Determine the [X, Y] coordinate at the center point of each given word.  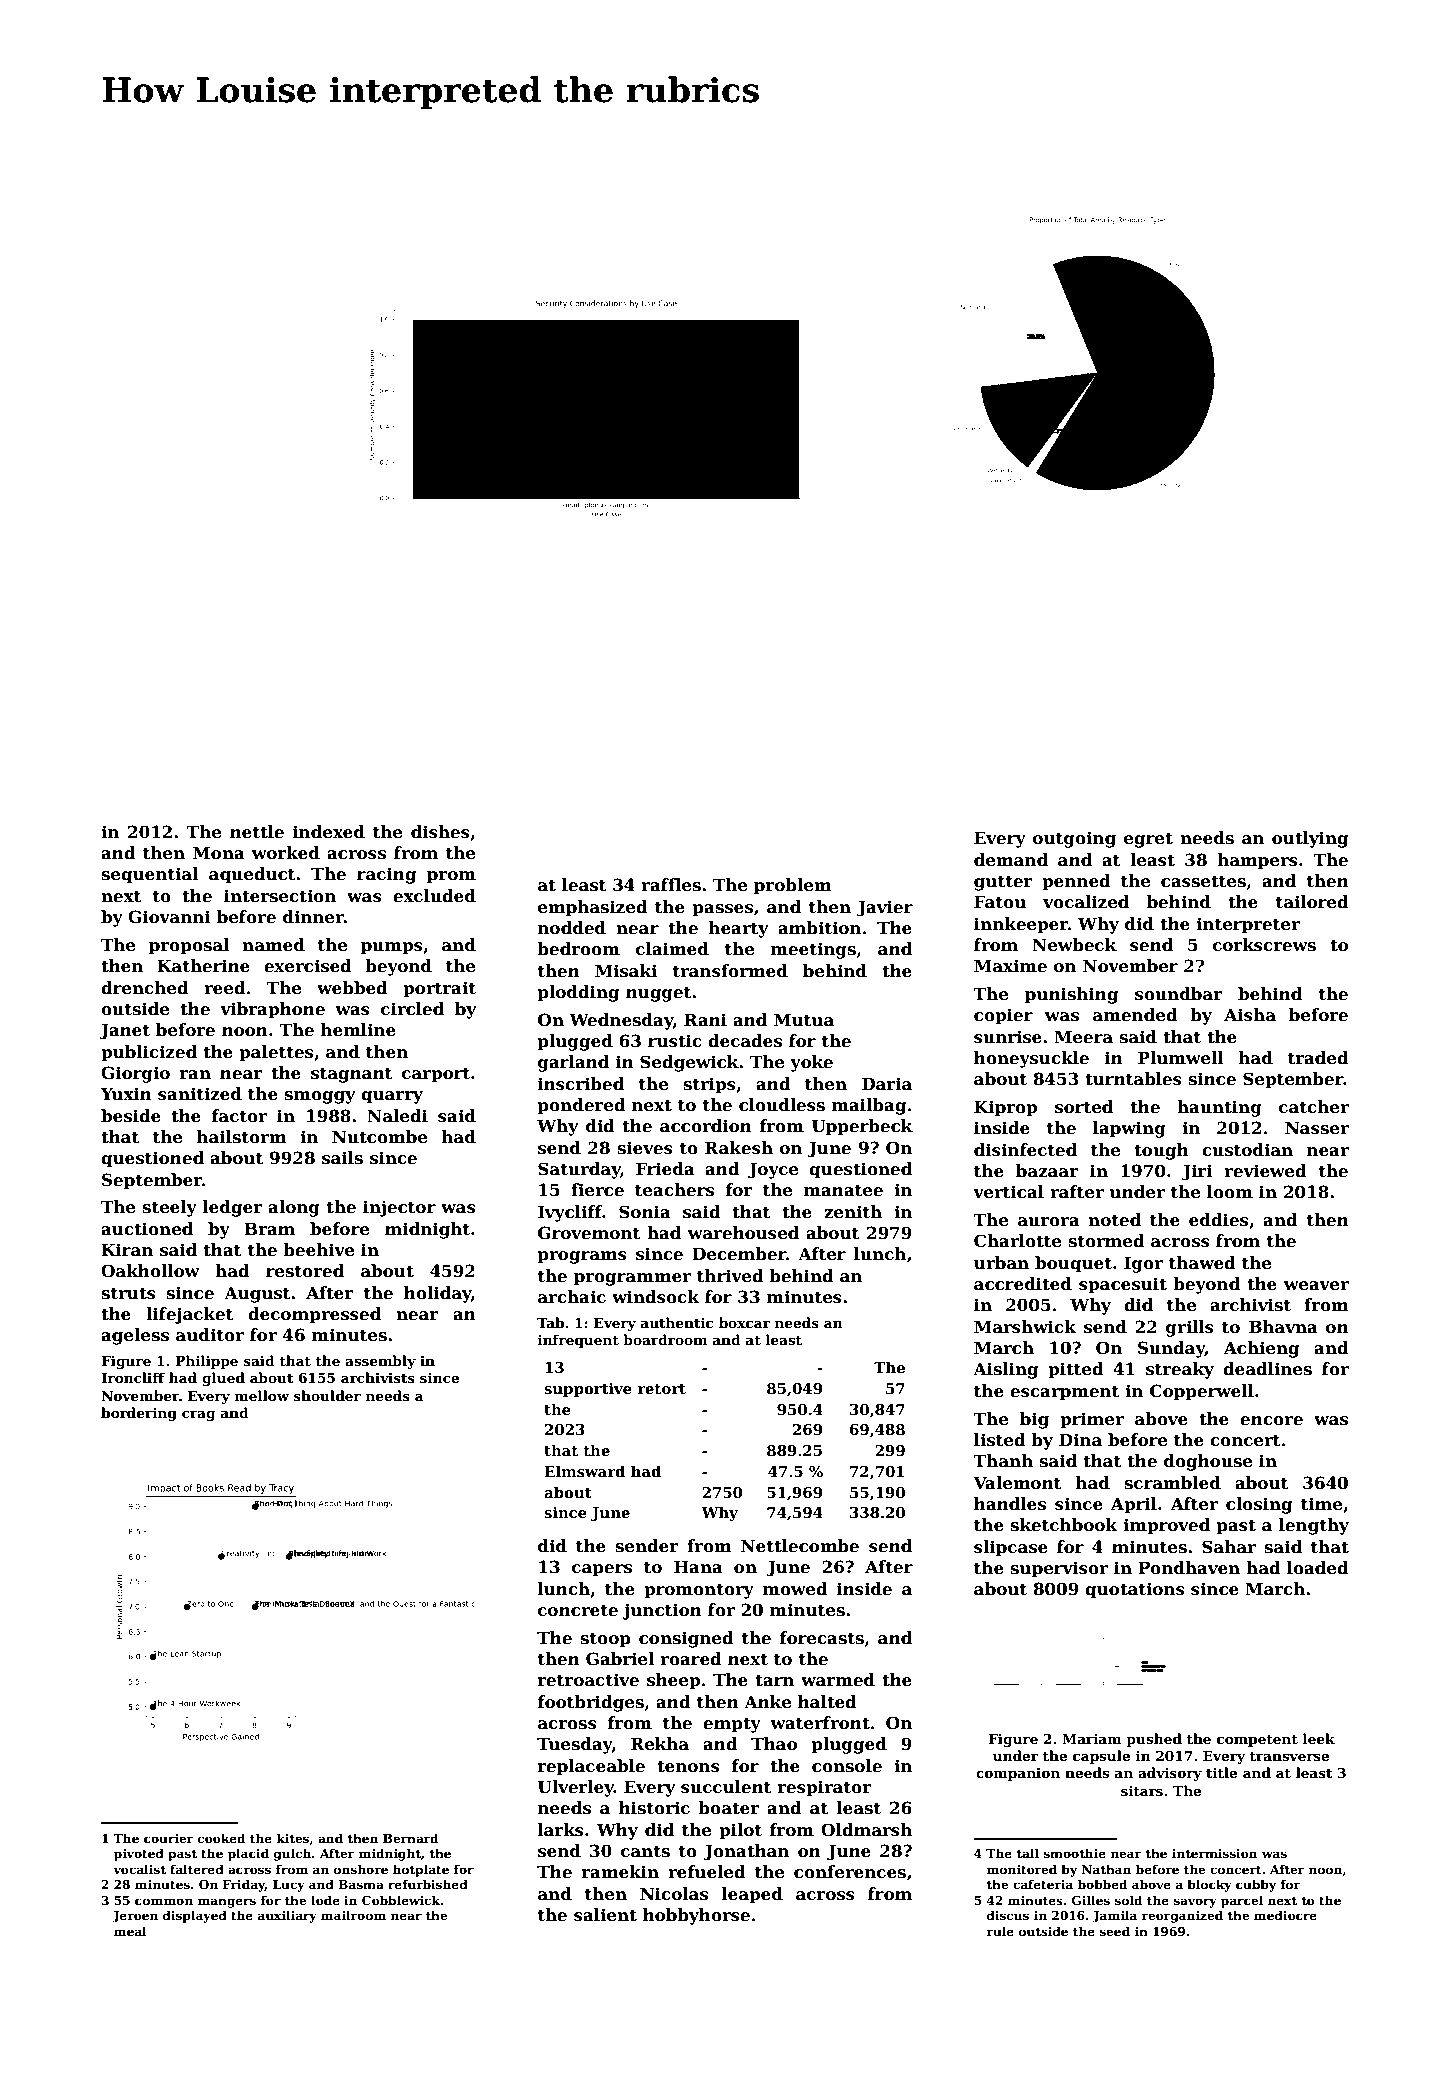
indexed [329, 832]
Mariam [1092, 1739]
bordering [139, 1414]
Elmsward [584, 1471]
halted [827, 1702]
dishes [440, 832]
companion [1018, 1774]
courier [169, 1838]
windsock [656, 1297]
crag [199, 1415]
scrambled [1172, 1483]
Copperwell [1202, 1392]
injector [399, 1208]
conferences [850, 1872]
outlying [1310, 839]
